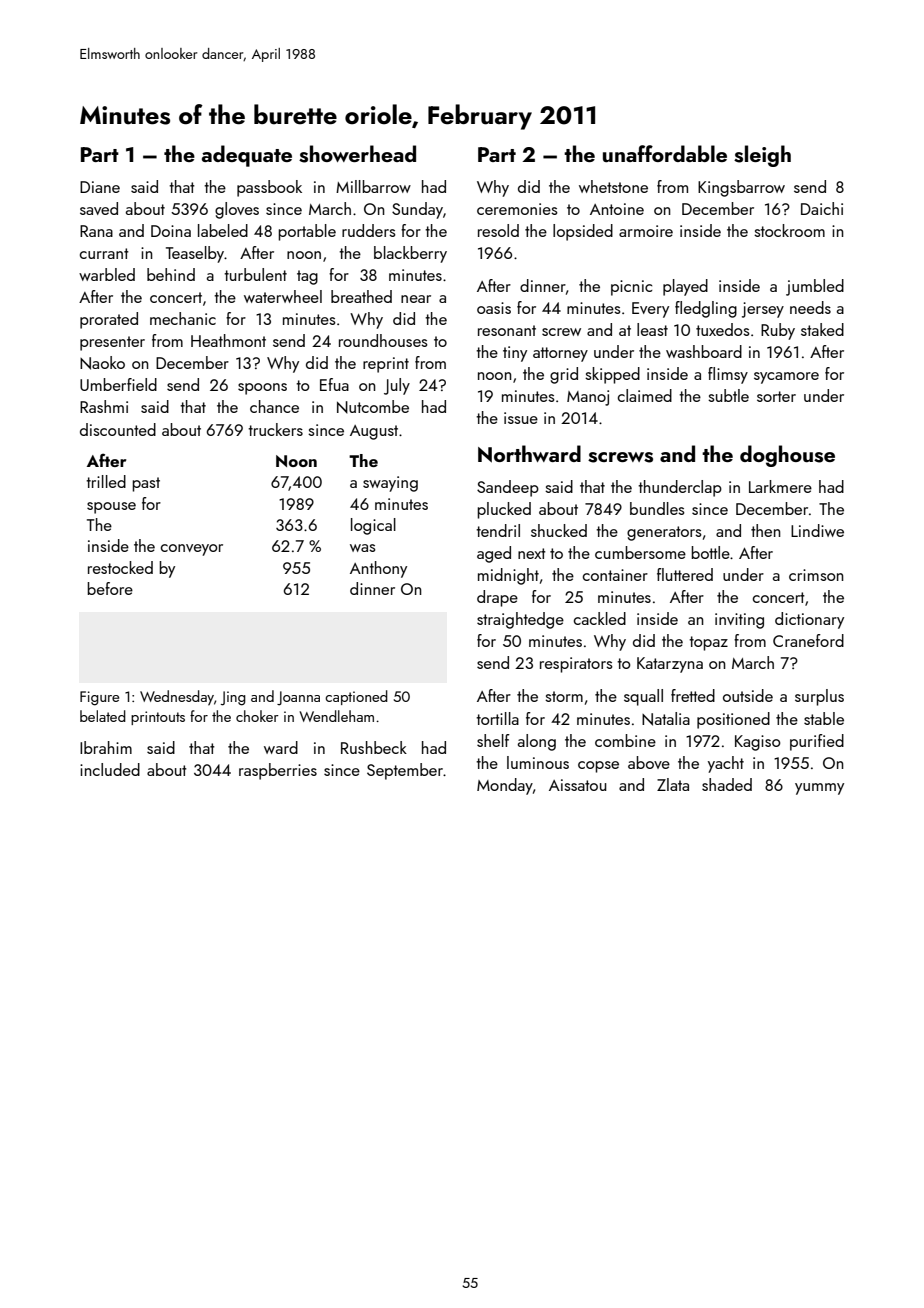  Describe the element at coordinates (521, 418) in the page. I see `issue` at that location.
